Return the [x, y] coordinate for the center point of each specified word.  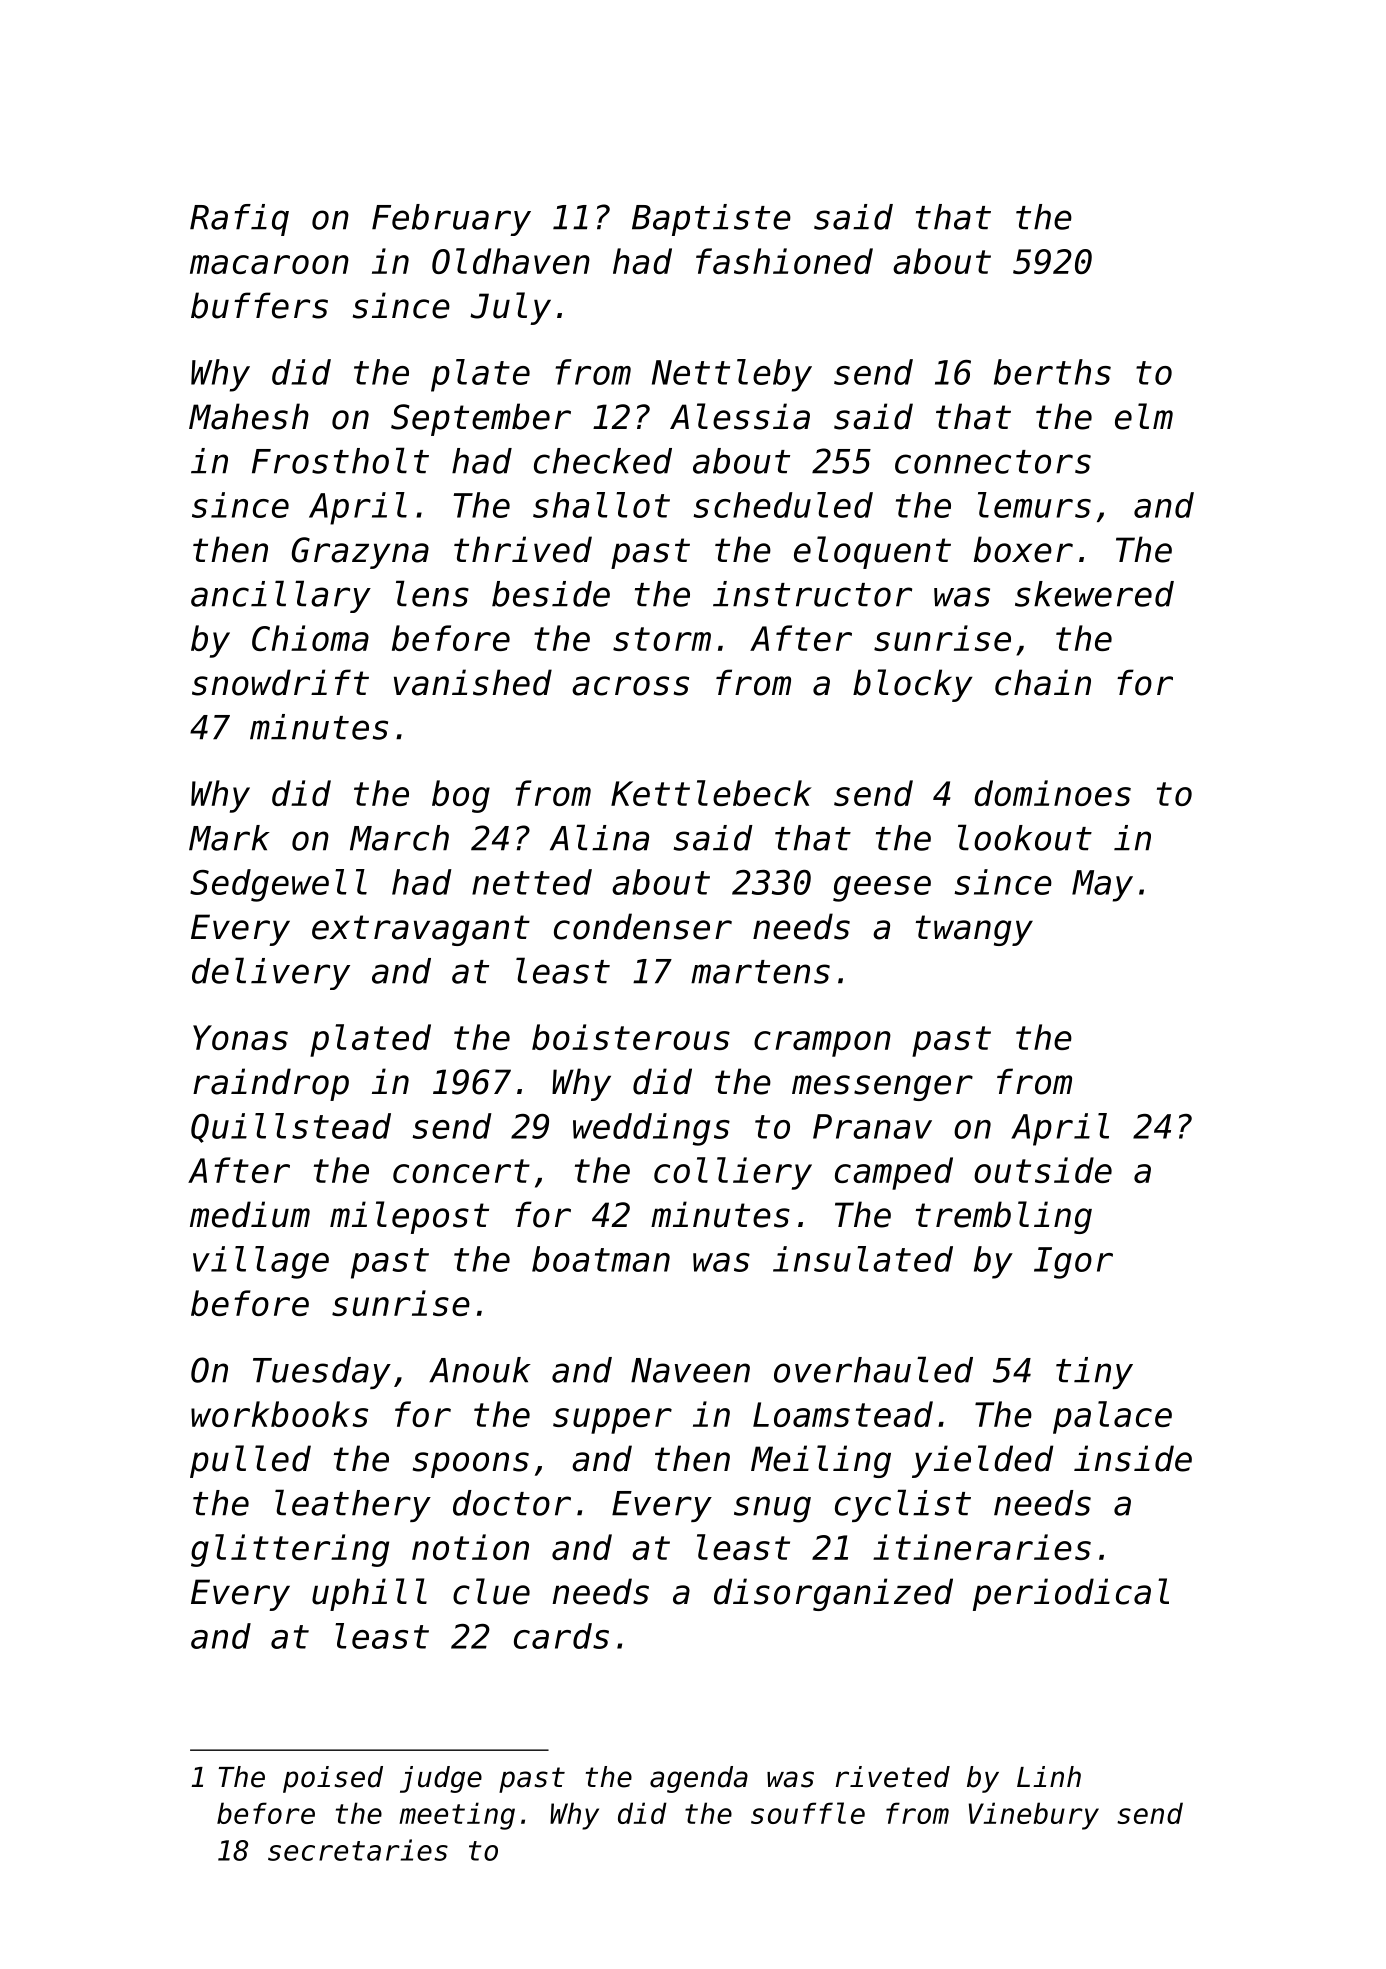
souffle [808, 1813]
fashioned [784, 261]
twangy [974, 930]
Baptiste [711, 220]
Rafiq [239, 220]
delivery [271, 973]
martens [760, 972]
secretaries [358, 1850]
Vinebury [1034, 1816]
